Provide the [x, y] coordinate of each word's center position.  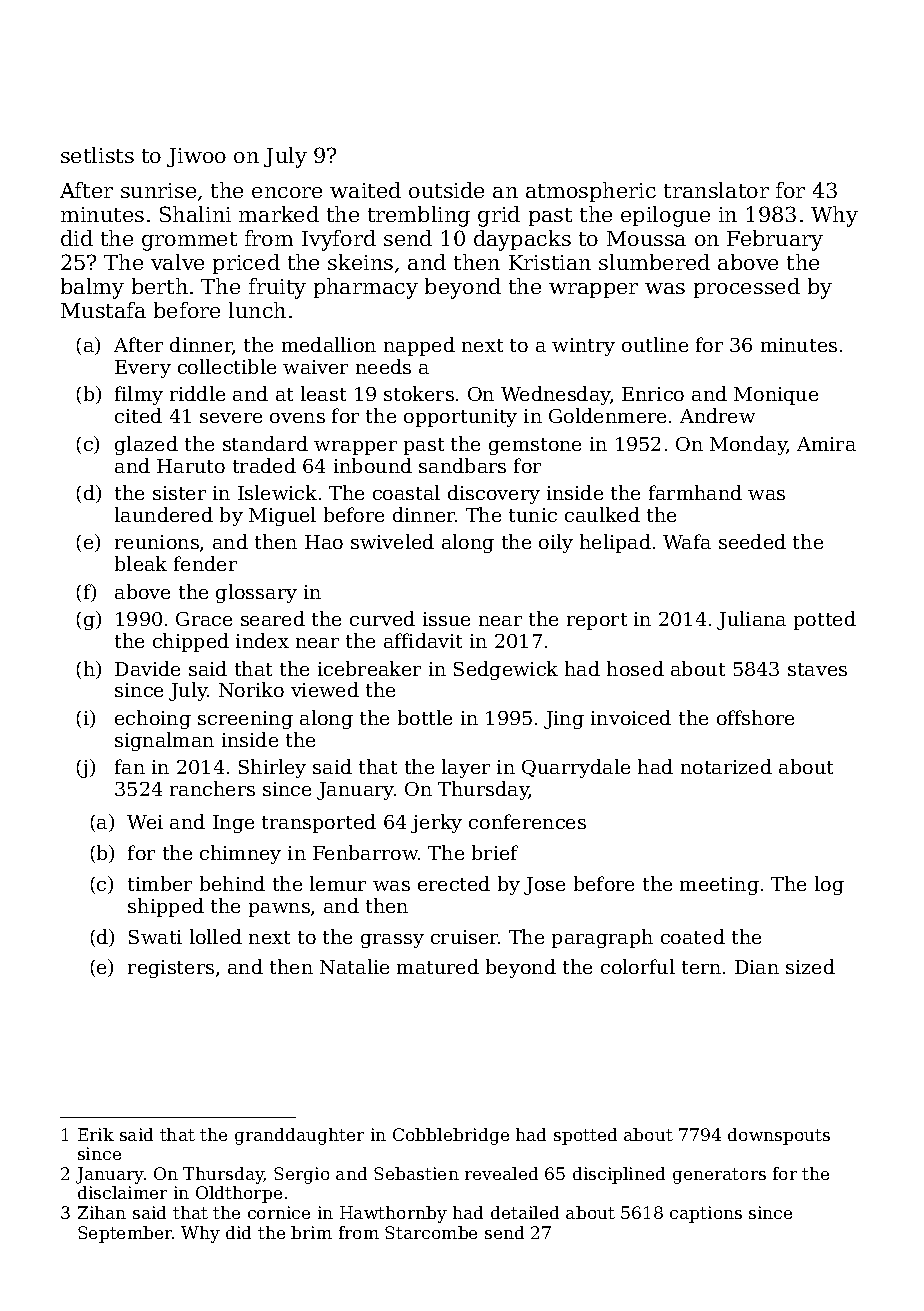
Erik [96, 1134]
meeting [719, 886]
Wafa [687, 541]
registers [171, 969]
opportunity [460, 418]
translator [716, 190]
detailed [525, 1212]
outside [446, 190]
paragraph [602, 938]
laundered [164, 514]
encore [287, 192]
